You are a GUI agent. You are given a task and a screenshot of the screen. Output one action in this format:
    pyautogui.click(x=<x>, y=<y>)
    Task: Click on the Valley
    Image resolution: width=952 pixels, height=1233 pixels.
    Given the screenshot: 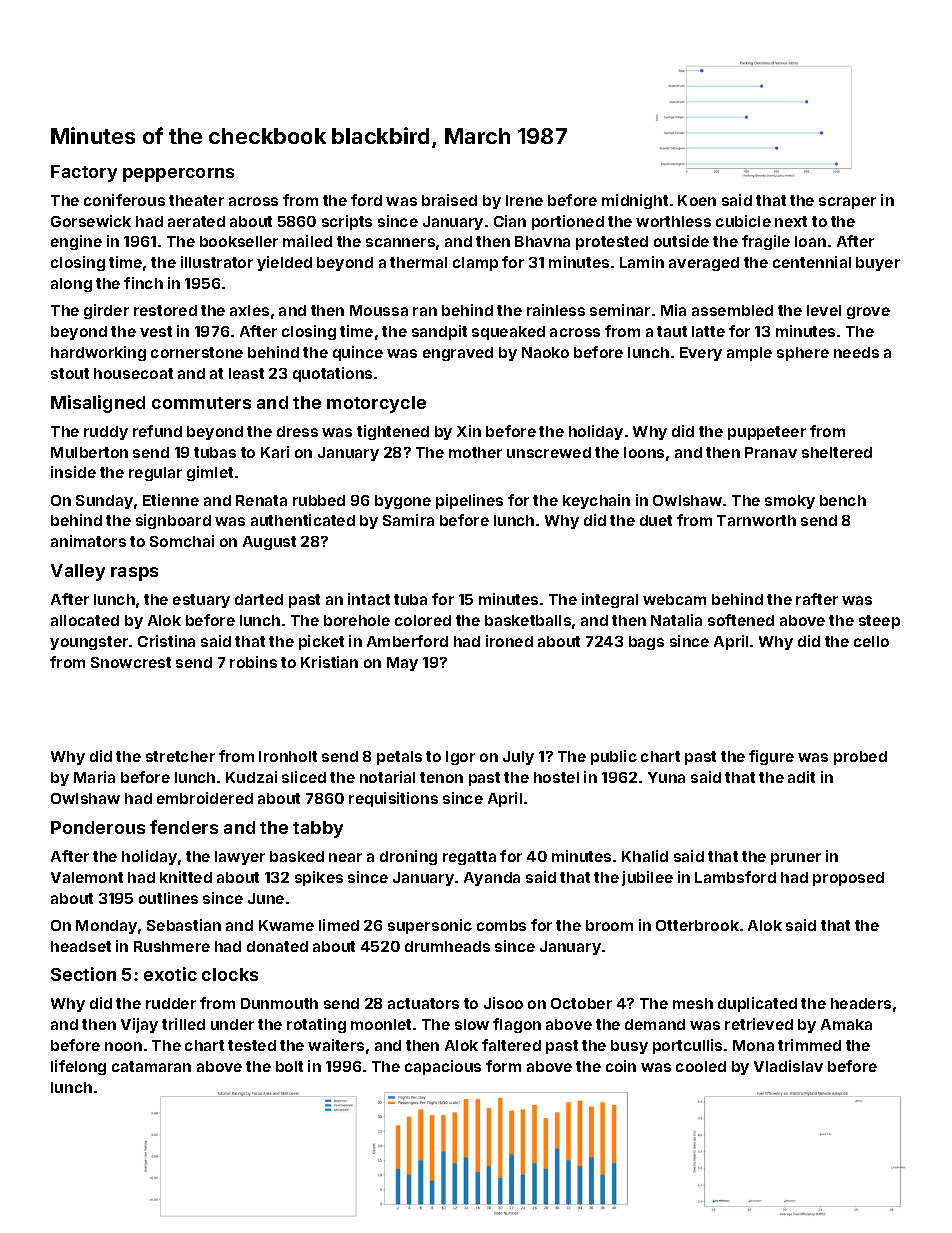 What is the action you would take?
    pyautogui.click(x=78, y=572)
